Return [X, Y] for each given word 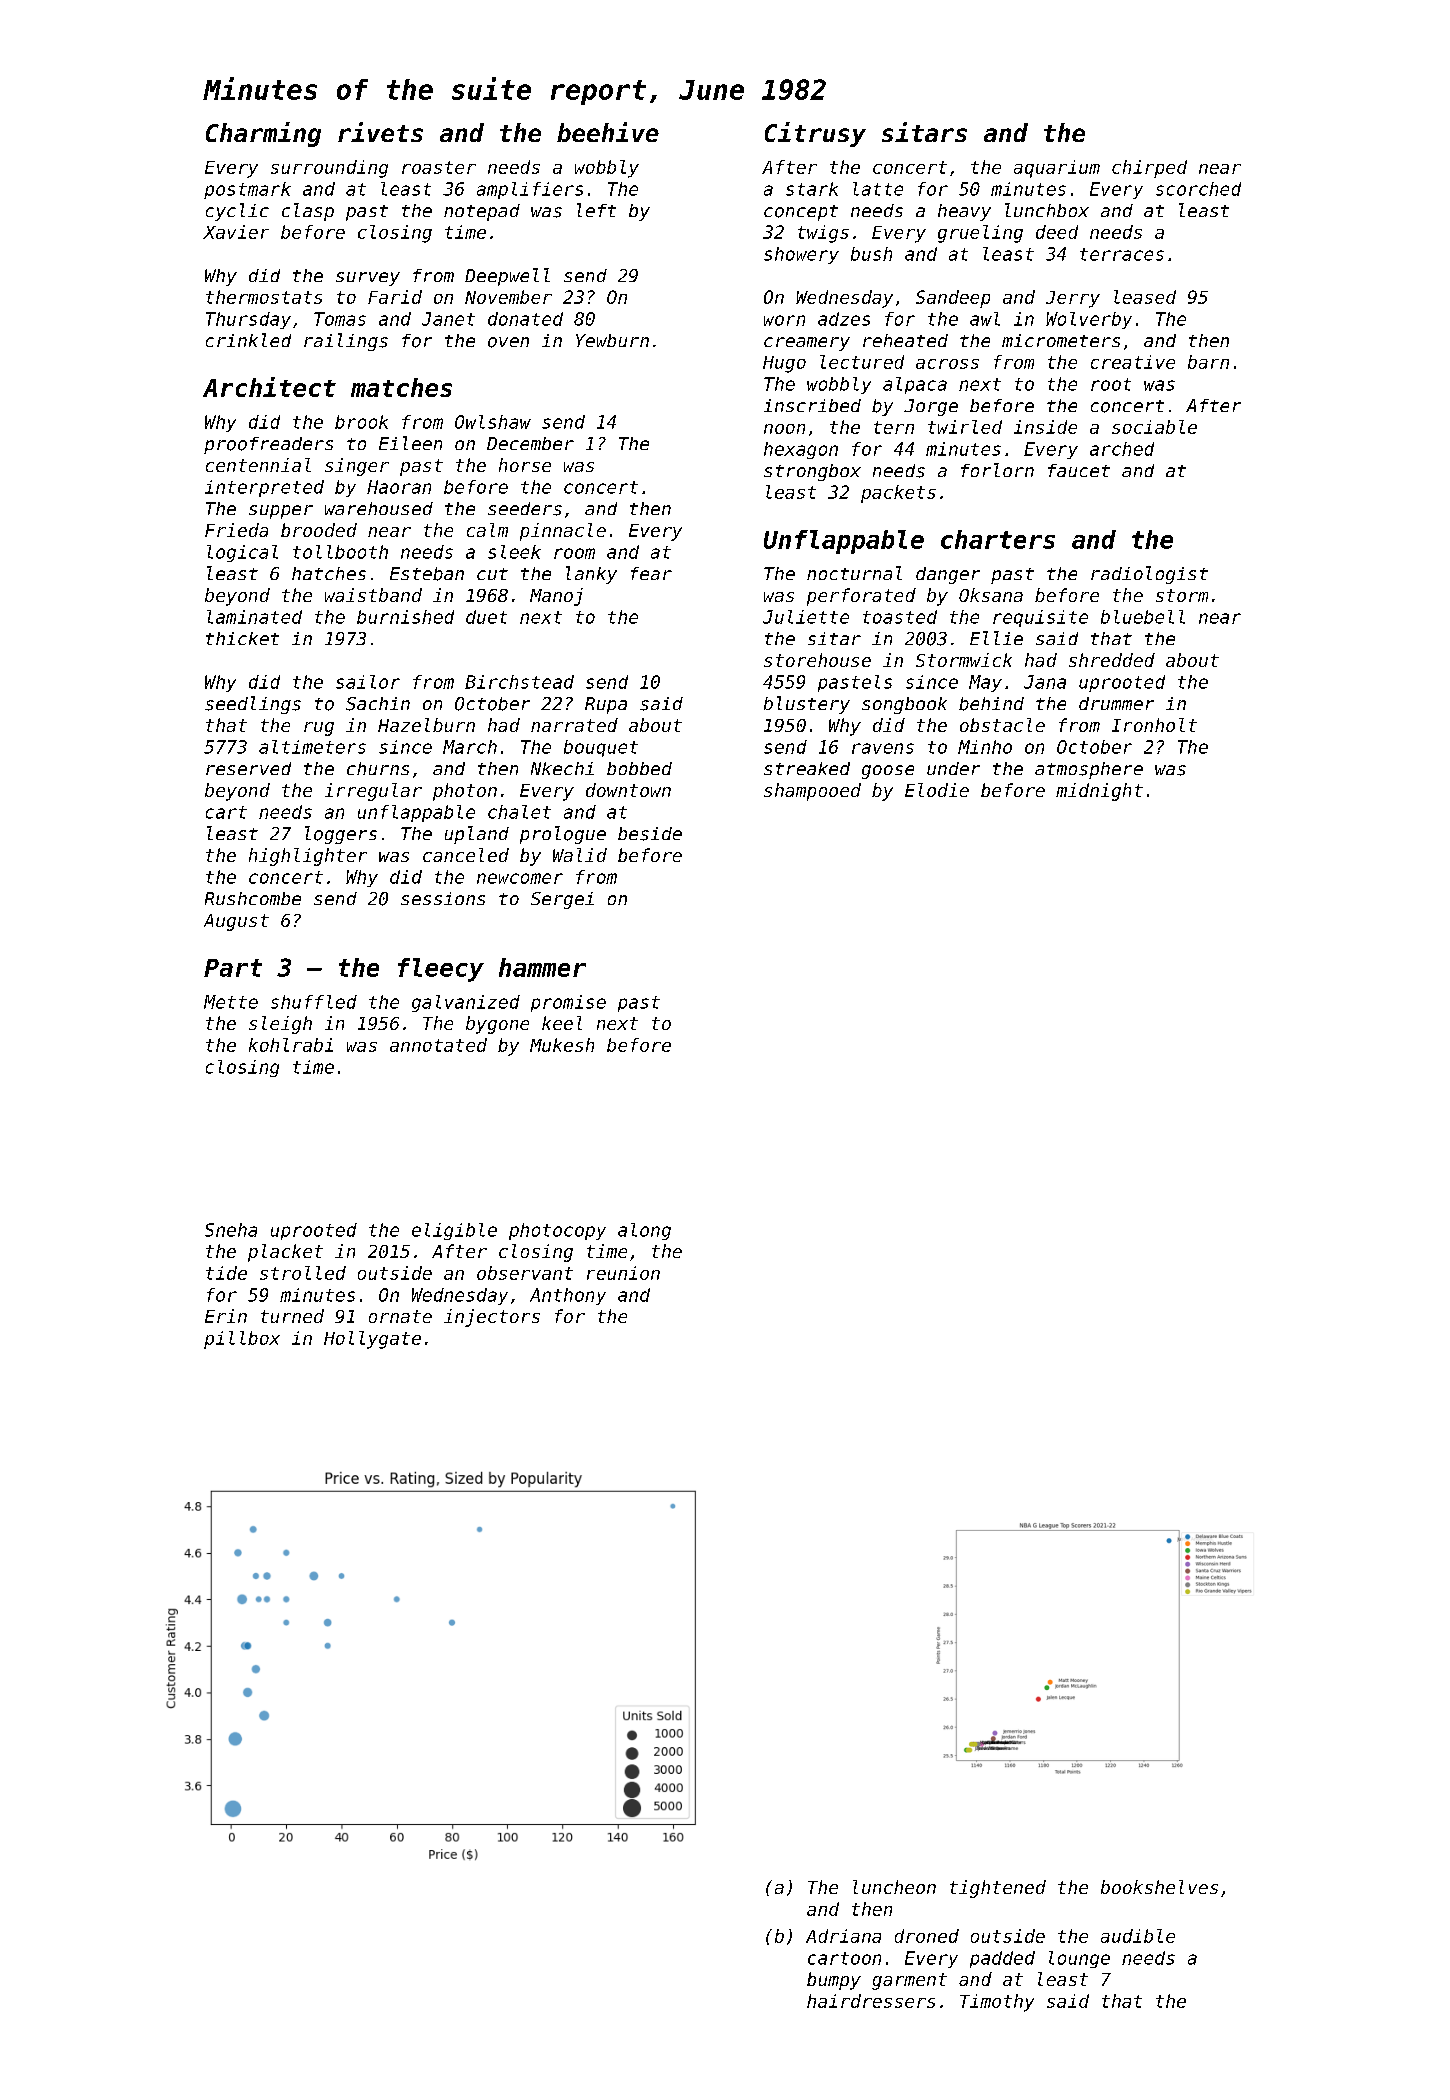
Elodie [937, 790]
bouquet [601, 748]
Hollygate [372, 1340]
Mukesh [562, 1045]
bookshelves [1159, 1887]
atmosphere [1089, 770]
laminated [254, 617]
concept [801, 213]
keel [562, 1023]
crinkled [248, 340]
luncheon [894, 1887]
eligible [454, 1231]
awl [985, 319]
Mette [231, 1002]
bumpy [834, 1981]
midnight [1099, 792]
